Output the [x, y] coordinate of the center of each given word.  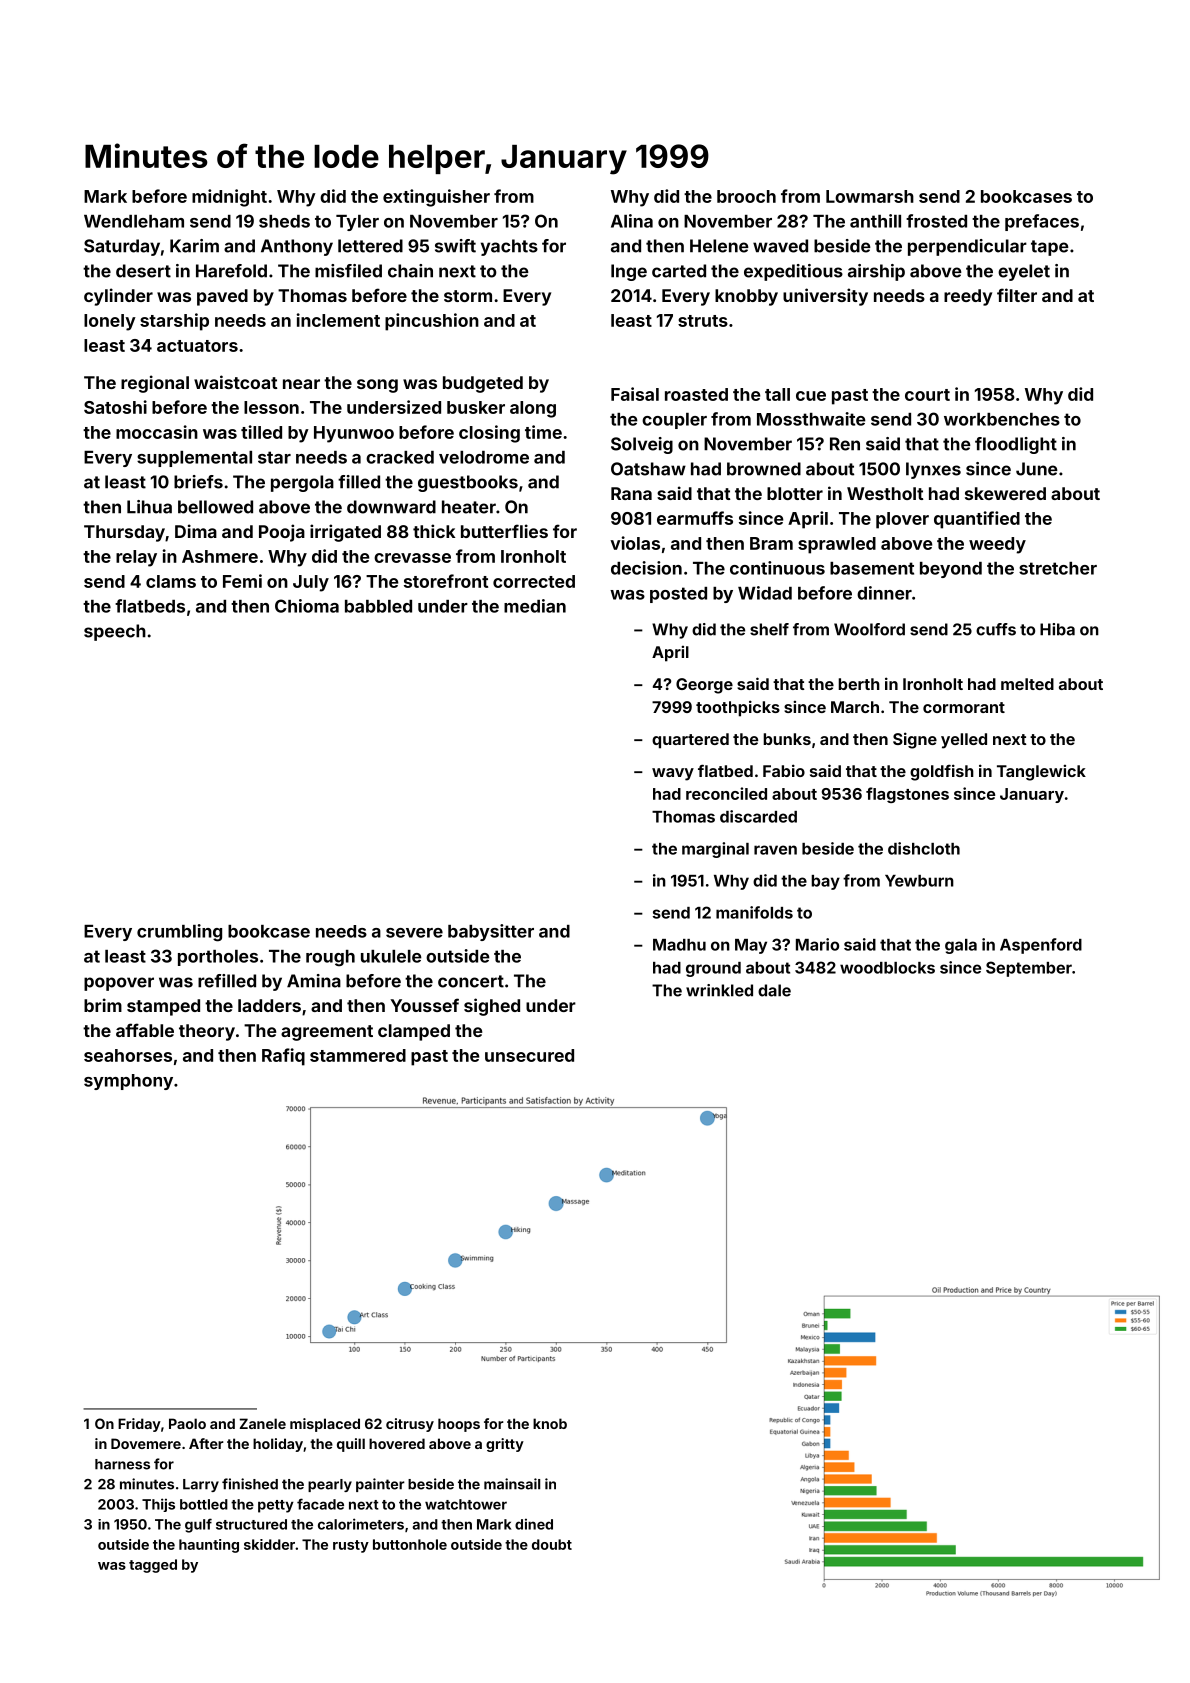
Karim [194, 246]
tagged [153, 1566]
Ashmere [220, 556]
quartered [690, 741]
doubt [552, 1544]
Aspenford [1041, 946]
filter [1017, 295]
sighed [492, 1007]
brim [103, 1005]
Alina [632, 221]
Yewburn [919, 881]
